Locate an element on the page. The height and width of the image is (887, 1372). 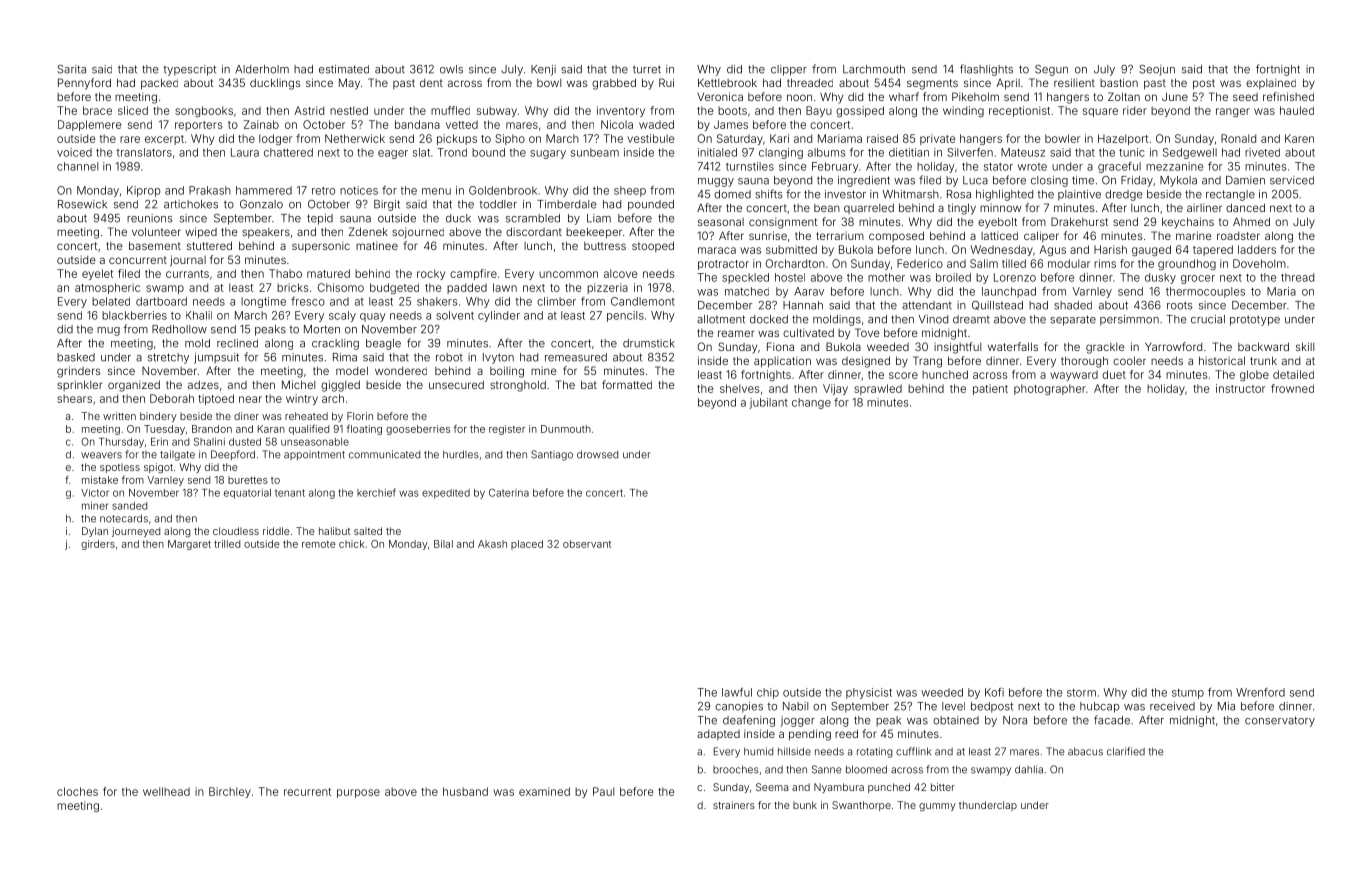
observant is located at coordinates (587, 544).
